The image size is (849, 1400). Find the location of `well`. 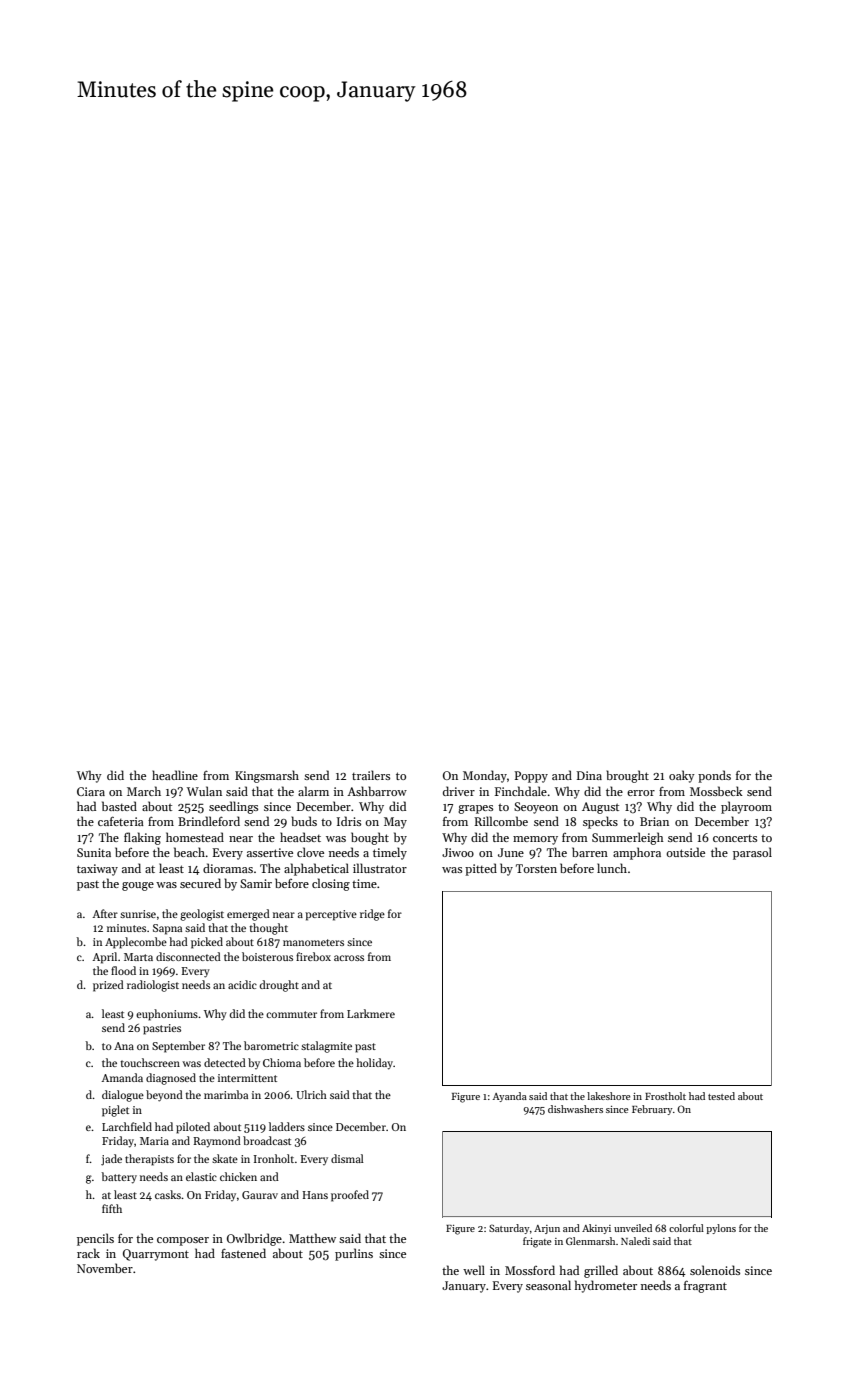

well is located at coordinates (474, 1270).
